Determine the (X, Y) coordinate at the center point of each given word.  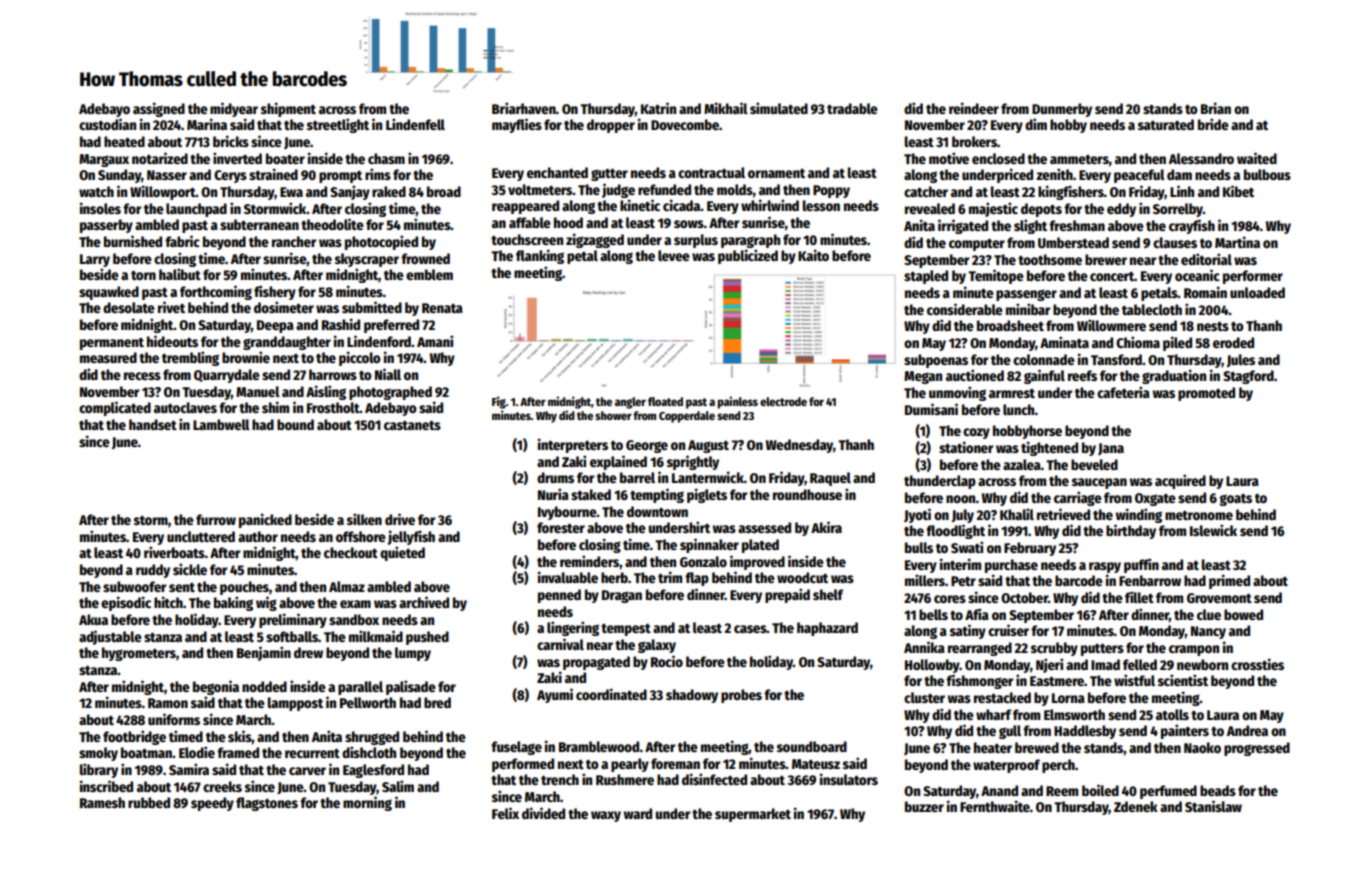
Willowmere (1111, 325)
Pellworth (368, 702)
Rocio (667, 661)
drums (555, 477)
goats (1235, 500)
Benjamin (264, 653)
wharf (994, 714)
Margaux (104, 160)
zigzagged (595, 240)
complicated (115, 408)
